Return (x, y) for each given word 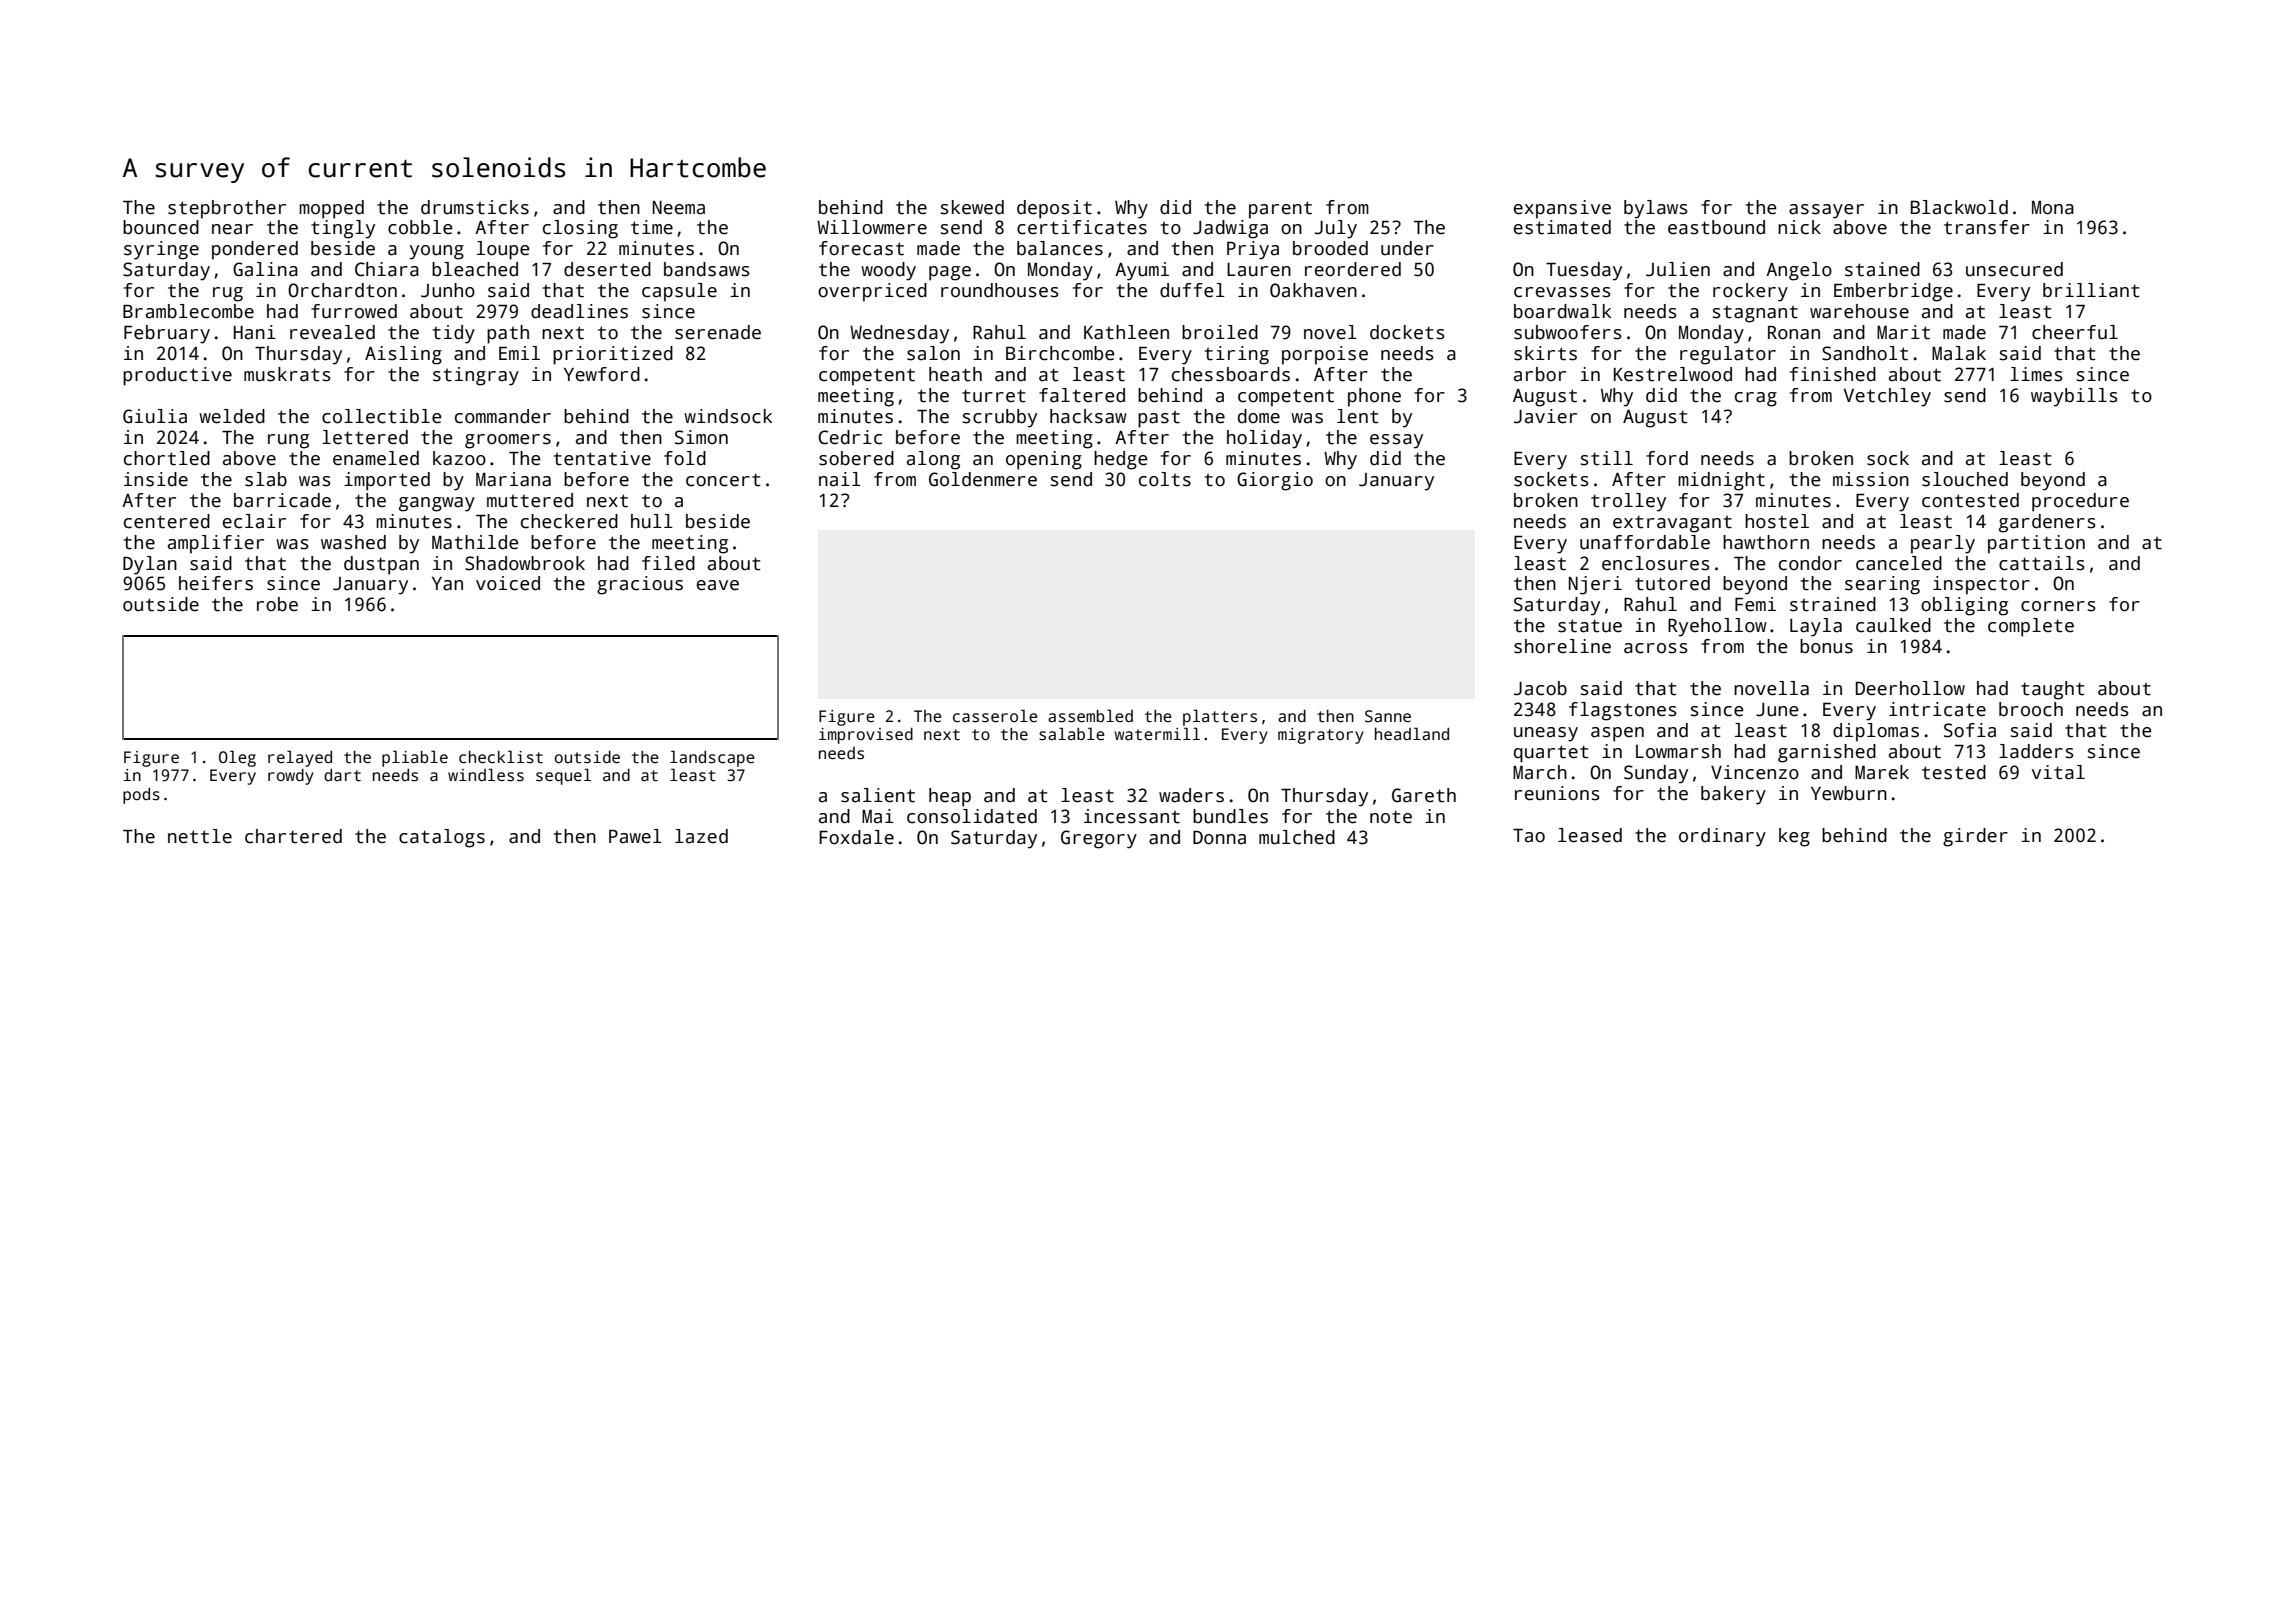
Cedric (850, 437)
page (950, 273)
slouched (1965, 479)
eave (718, 585)
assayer (1826, 211)
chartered (293, 836)
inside (156, 479)
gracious (640, 585)
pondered (255, 250)
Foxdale (857, 837)
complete (2031, 627)
